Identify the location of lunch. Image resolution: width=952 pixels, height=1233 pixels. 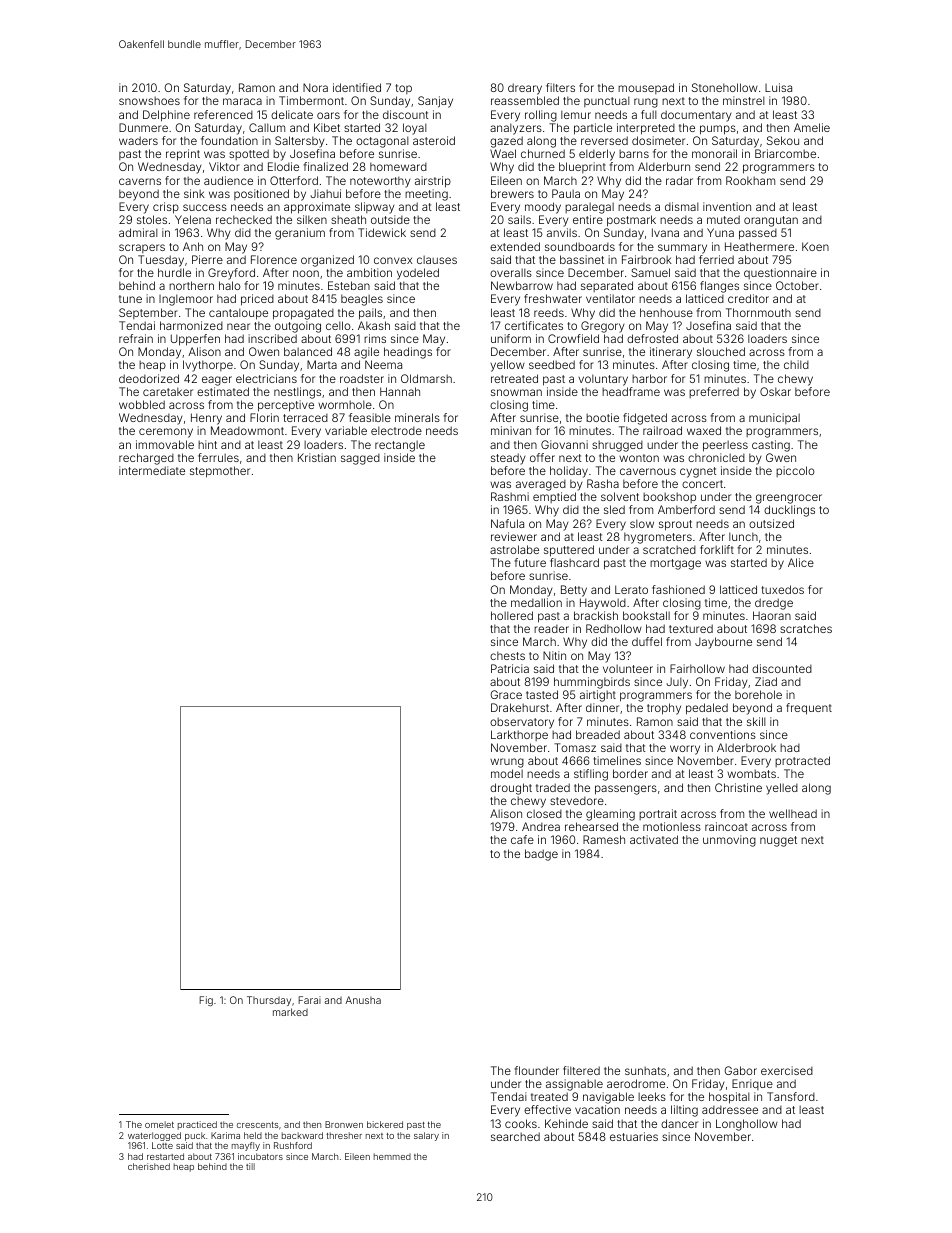
(743, 536).
